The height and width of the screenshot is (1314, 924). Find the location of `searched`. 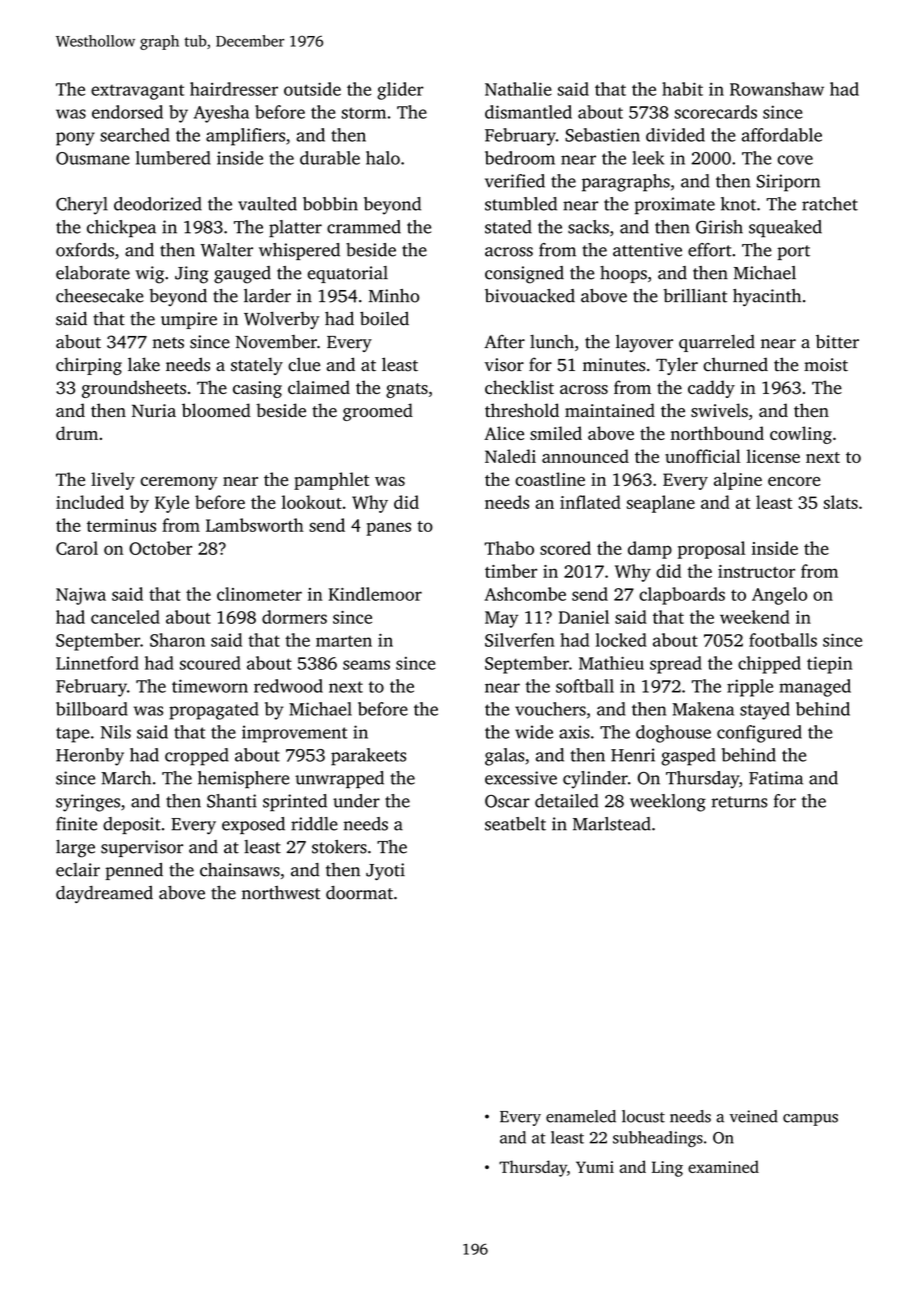

searched is located at coordinates (135, 135).
